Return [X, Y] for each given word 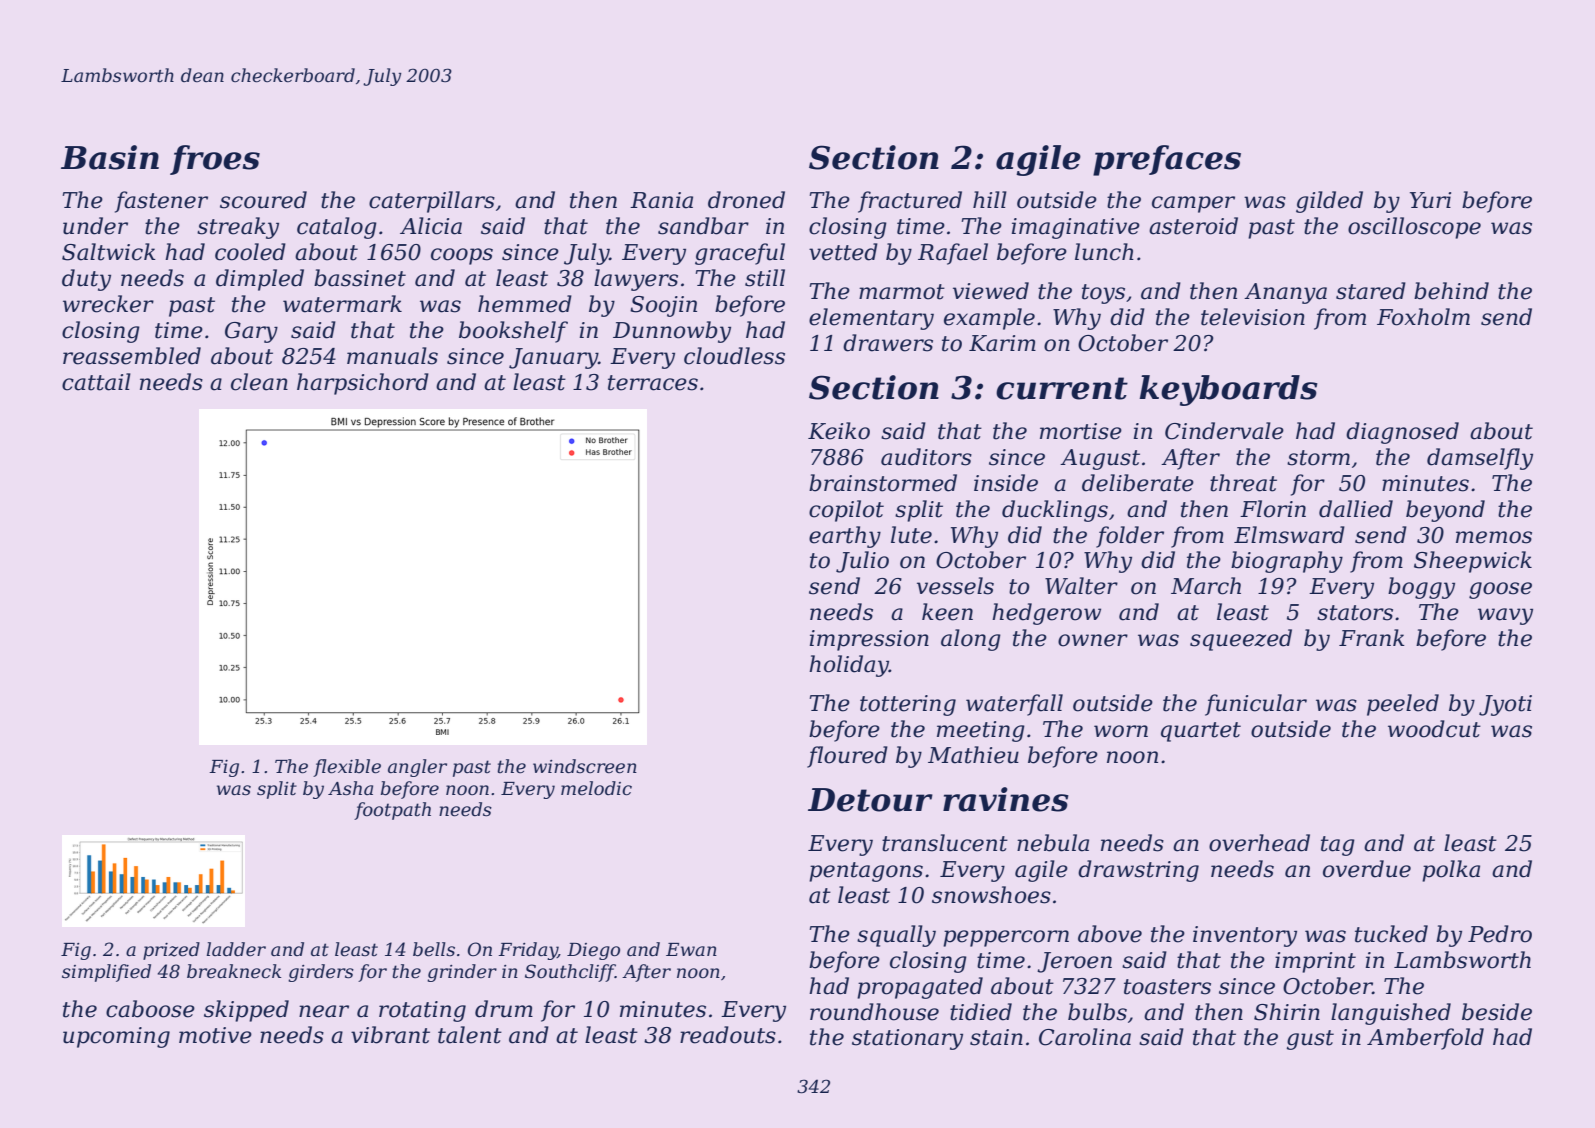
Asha [350, 788]
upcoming [116, 1037]
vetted [843, 252]
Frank [1372, 638]
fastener [161, 202]
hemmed [525, 304]
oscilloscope [1414, 228]
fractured [910, 202]
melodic [596, 788]
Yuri [1430, 200]
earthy [845, 537]
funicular [1256, 705]
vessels [955, 586]
